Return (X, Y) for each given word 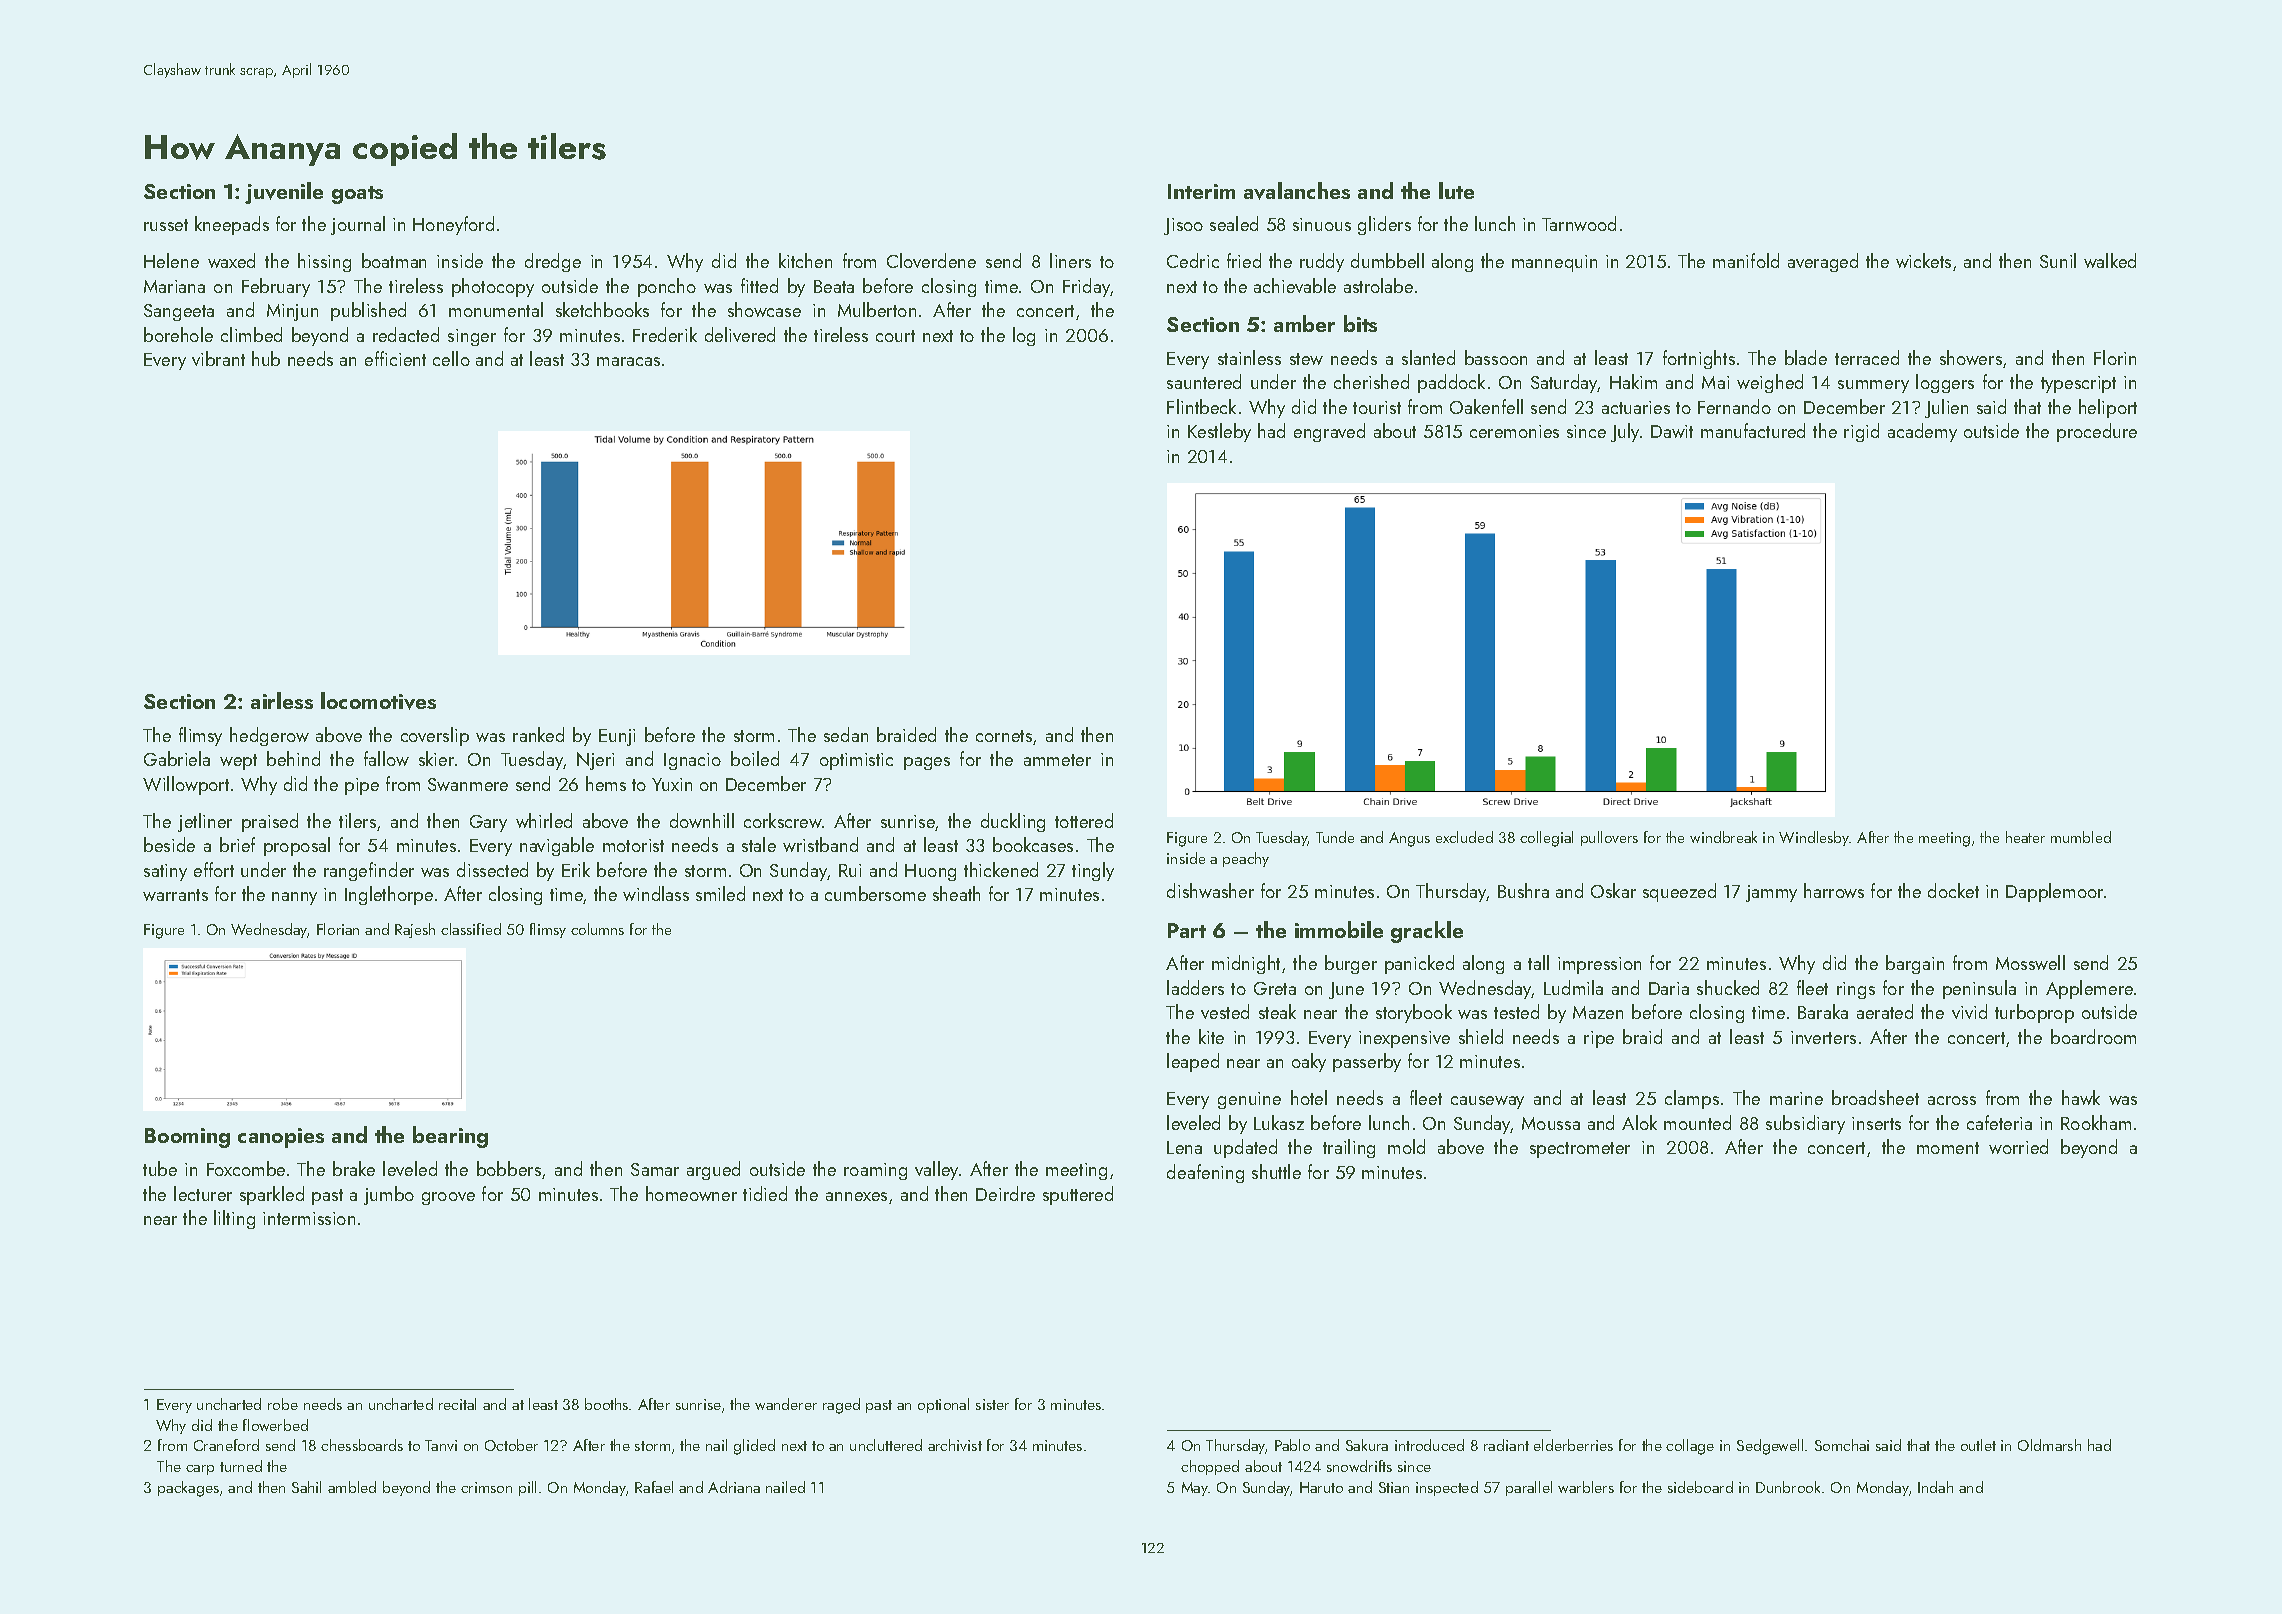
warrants (175, 895)
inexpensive (1404, 1039)
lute (1456, 190)
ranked (538, 734)
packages (188, 1489)
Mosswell (2030, 962)
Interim (1201, 191)
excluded (1464, 837)
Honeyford (453, 225)
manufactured (1753, 430)
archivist (955, 1445)
